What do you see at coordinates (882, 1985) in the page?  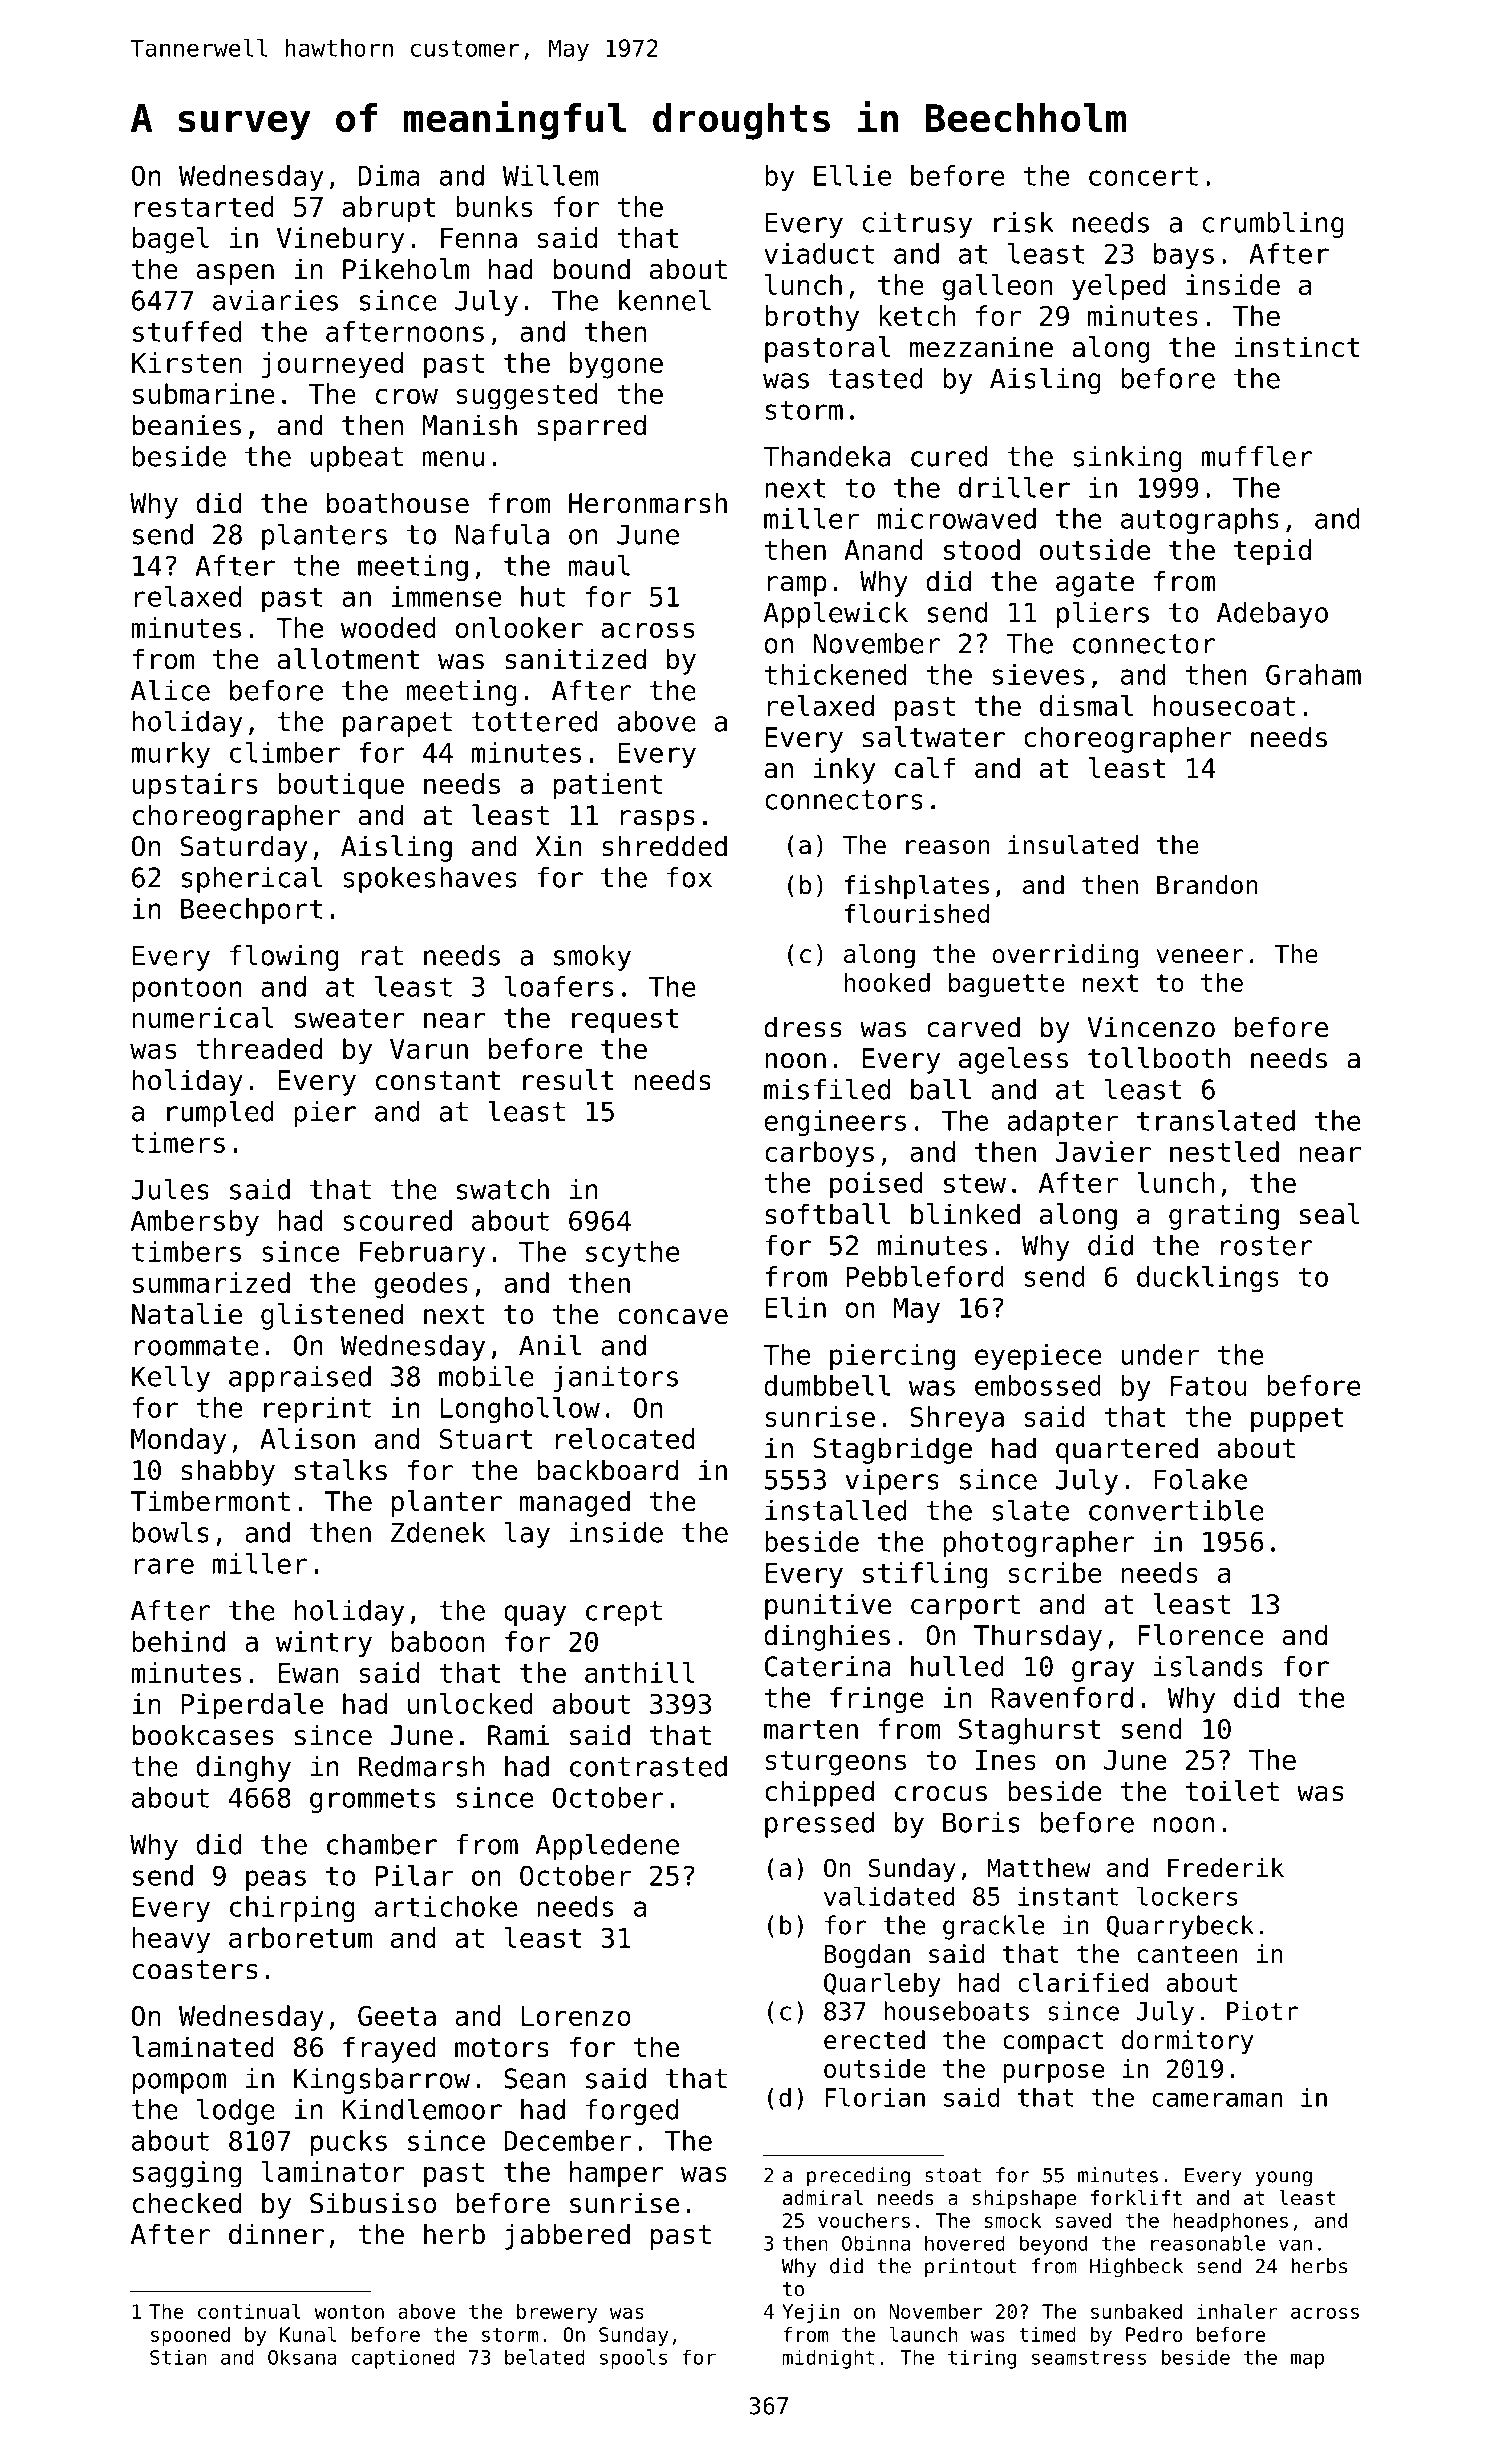 I see `Quarleby` at bounding box center [882, 1985].
